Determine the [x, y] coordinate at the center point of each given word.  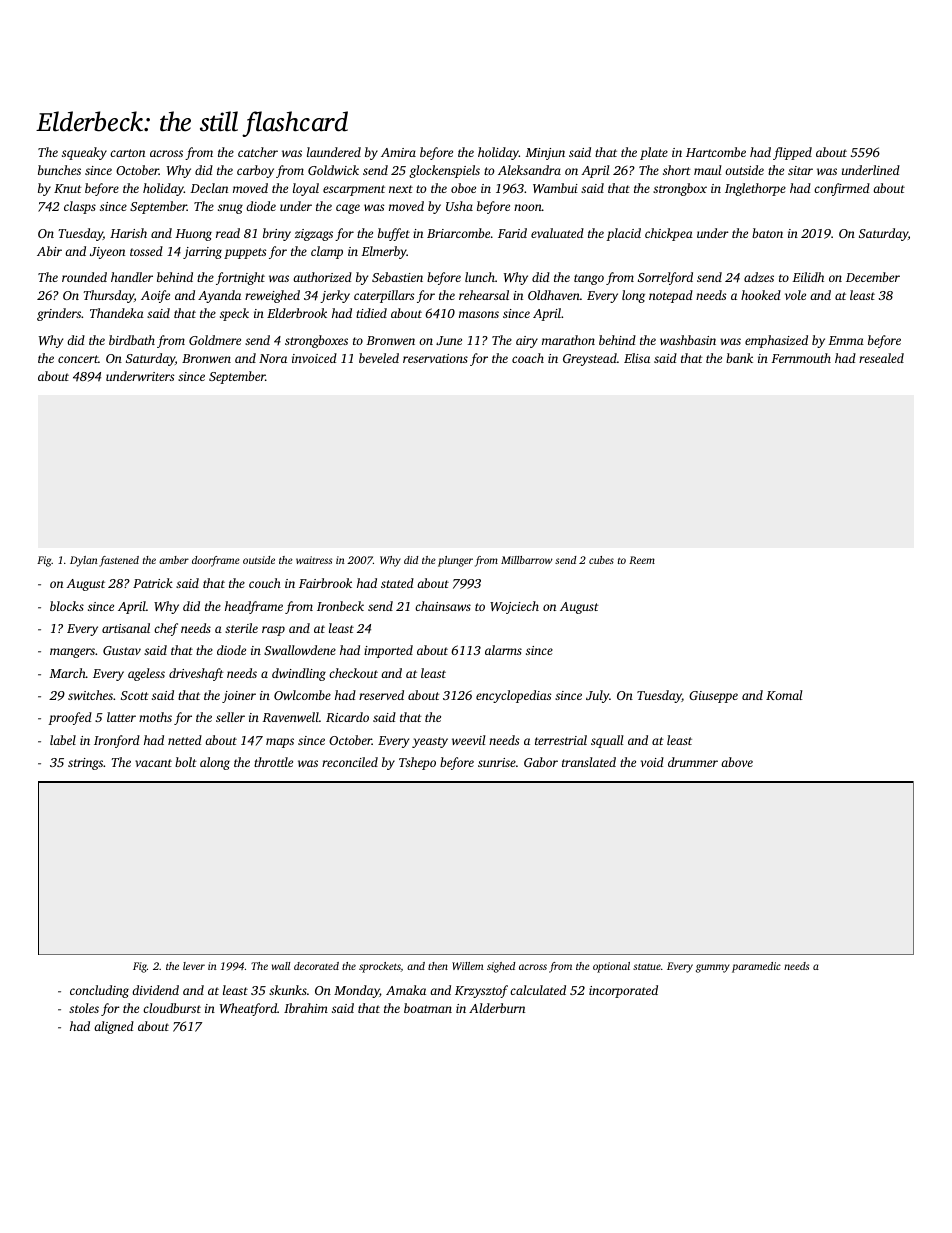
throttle [273, 762]
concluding [99, 991]
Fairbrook [325, 583]
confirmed [842, 189]
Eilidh [808, 277]
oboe [463, 188]
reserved [381, 695]
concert [78, 359]
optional [611, 967]
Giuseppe [713, 697]
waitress [314, 560]
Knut [68, 188]
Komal [784, 695]
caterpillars [384, 296]
